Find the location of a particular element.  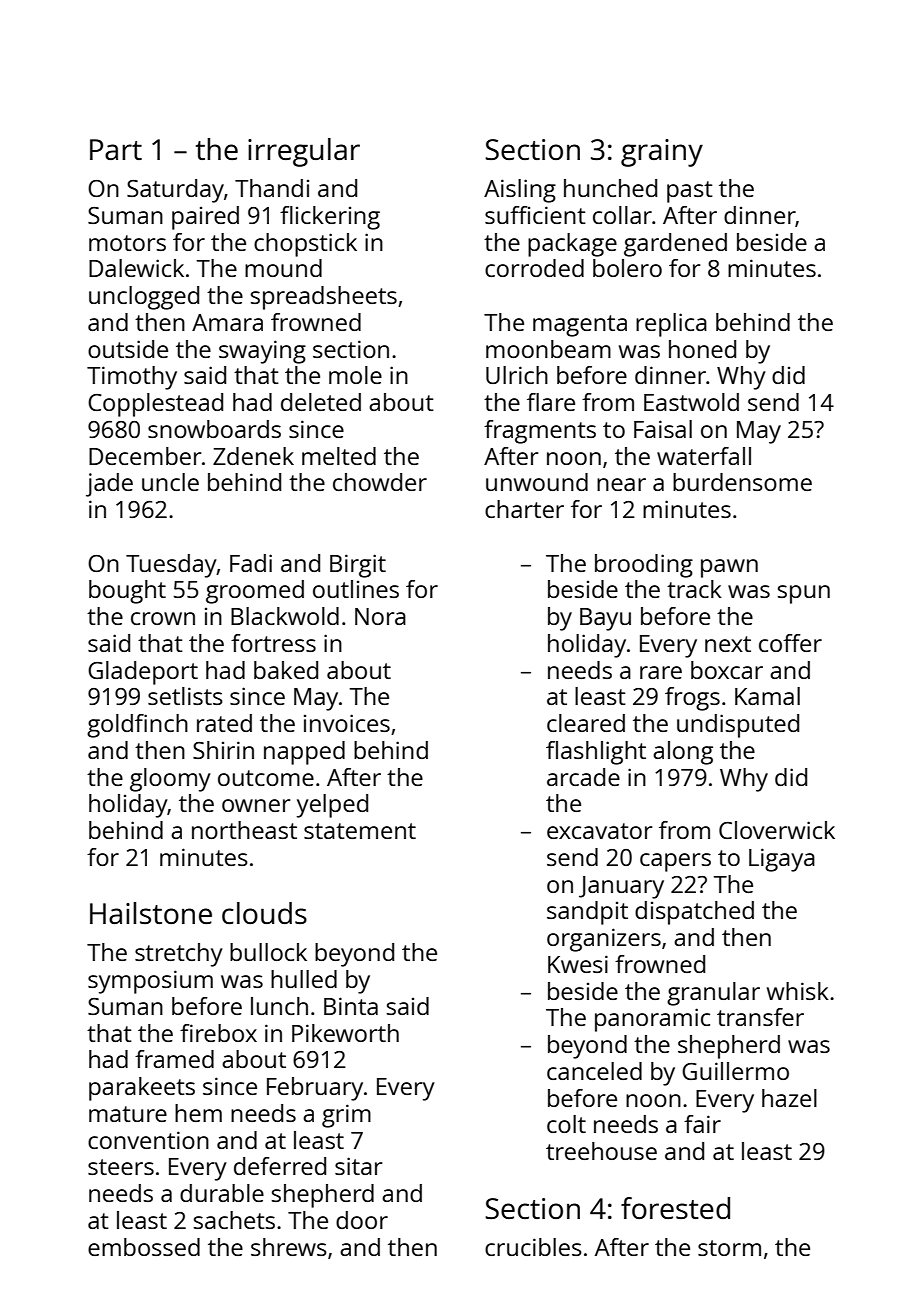

transfer is located at coordinates (760, 1017).
